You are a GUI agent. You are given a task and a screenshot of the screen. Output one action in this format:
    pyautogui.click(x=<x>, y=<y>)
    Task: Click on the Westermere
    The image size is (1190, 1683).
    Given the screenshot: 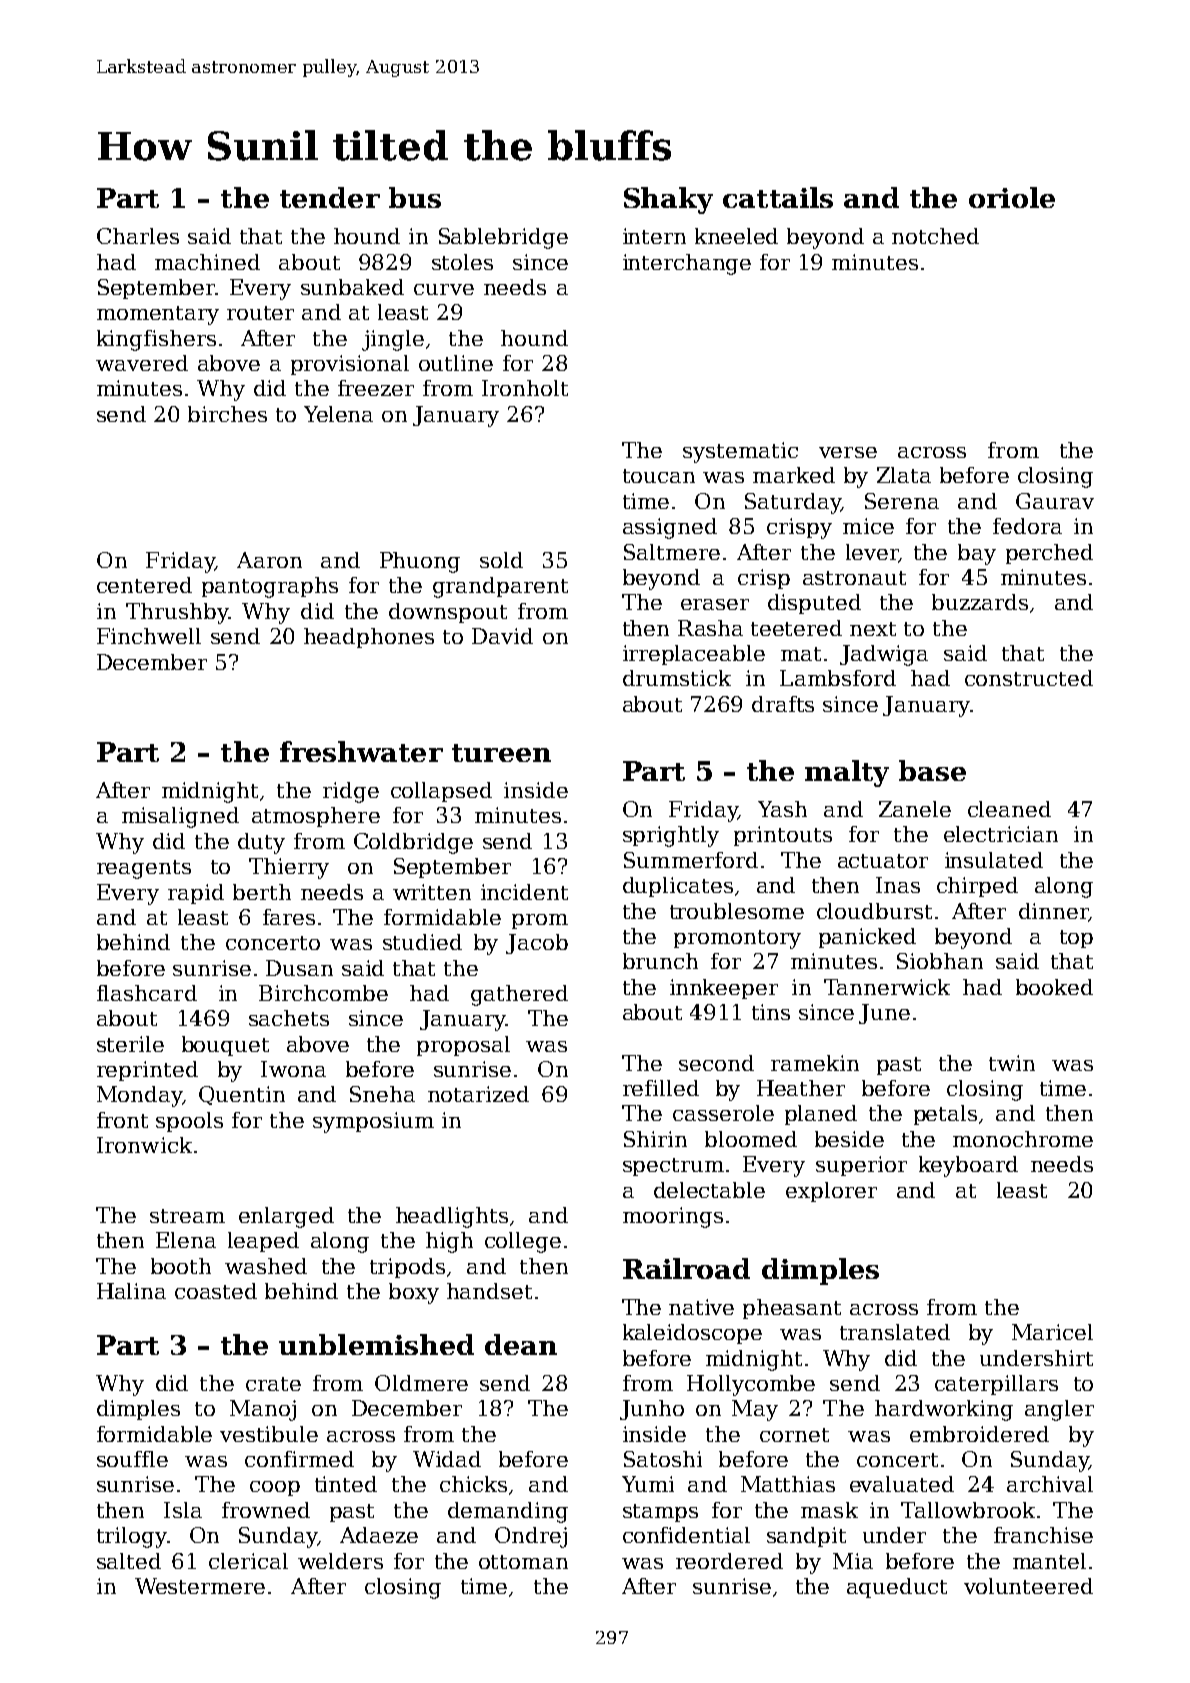 What is the action you would take?
    pyautogui.click(x=200, y=1586)
